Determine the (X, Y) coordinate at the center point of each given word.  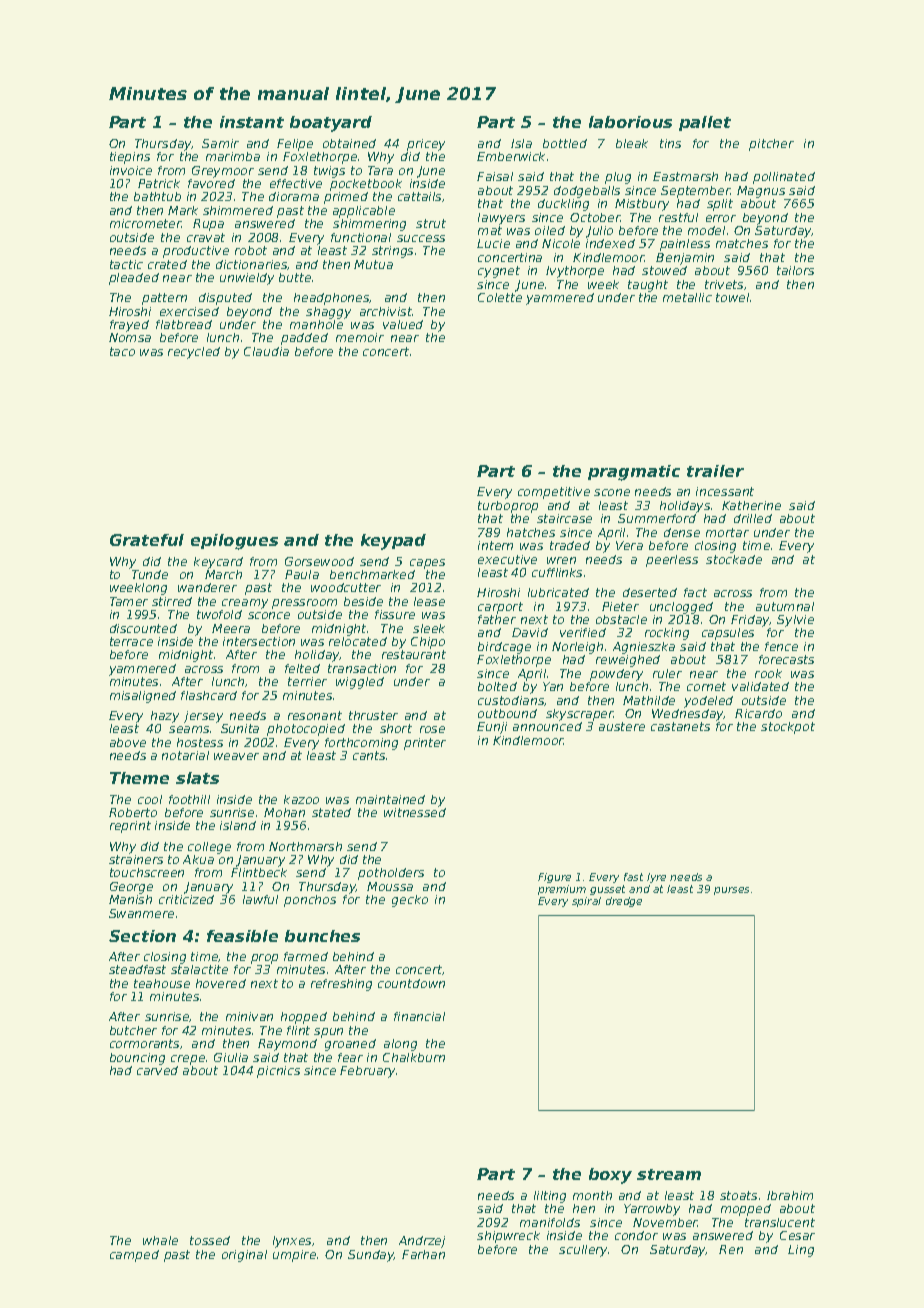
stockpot (788, 728)
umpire (294, 1256)
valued (403, 324)
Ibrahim (790, 1195)
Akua (198, 859)
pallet (705, 123)
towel (732, 297)
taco (122, 351)
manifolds (550, 1222)
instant (252, 122)
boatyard (331, 124)
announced (547, 726)
